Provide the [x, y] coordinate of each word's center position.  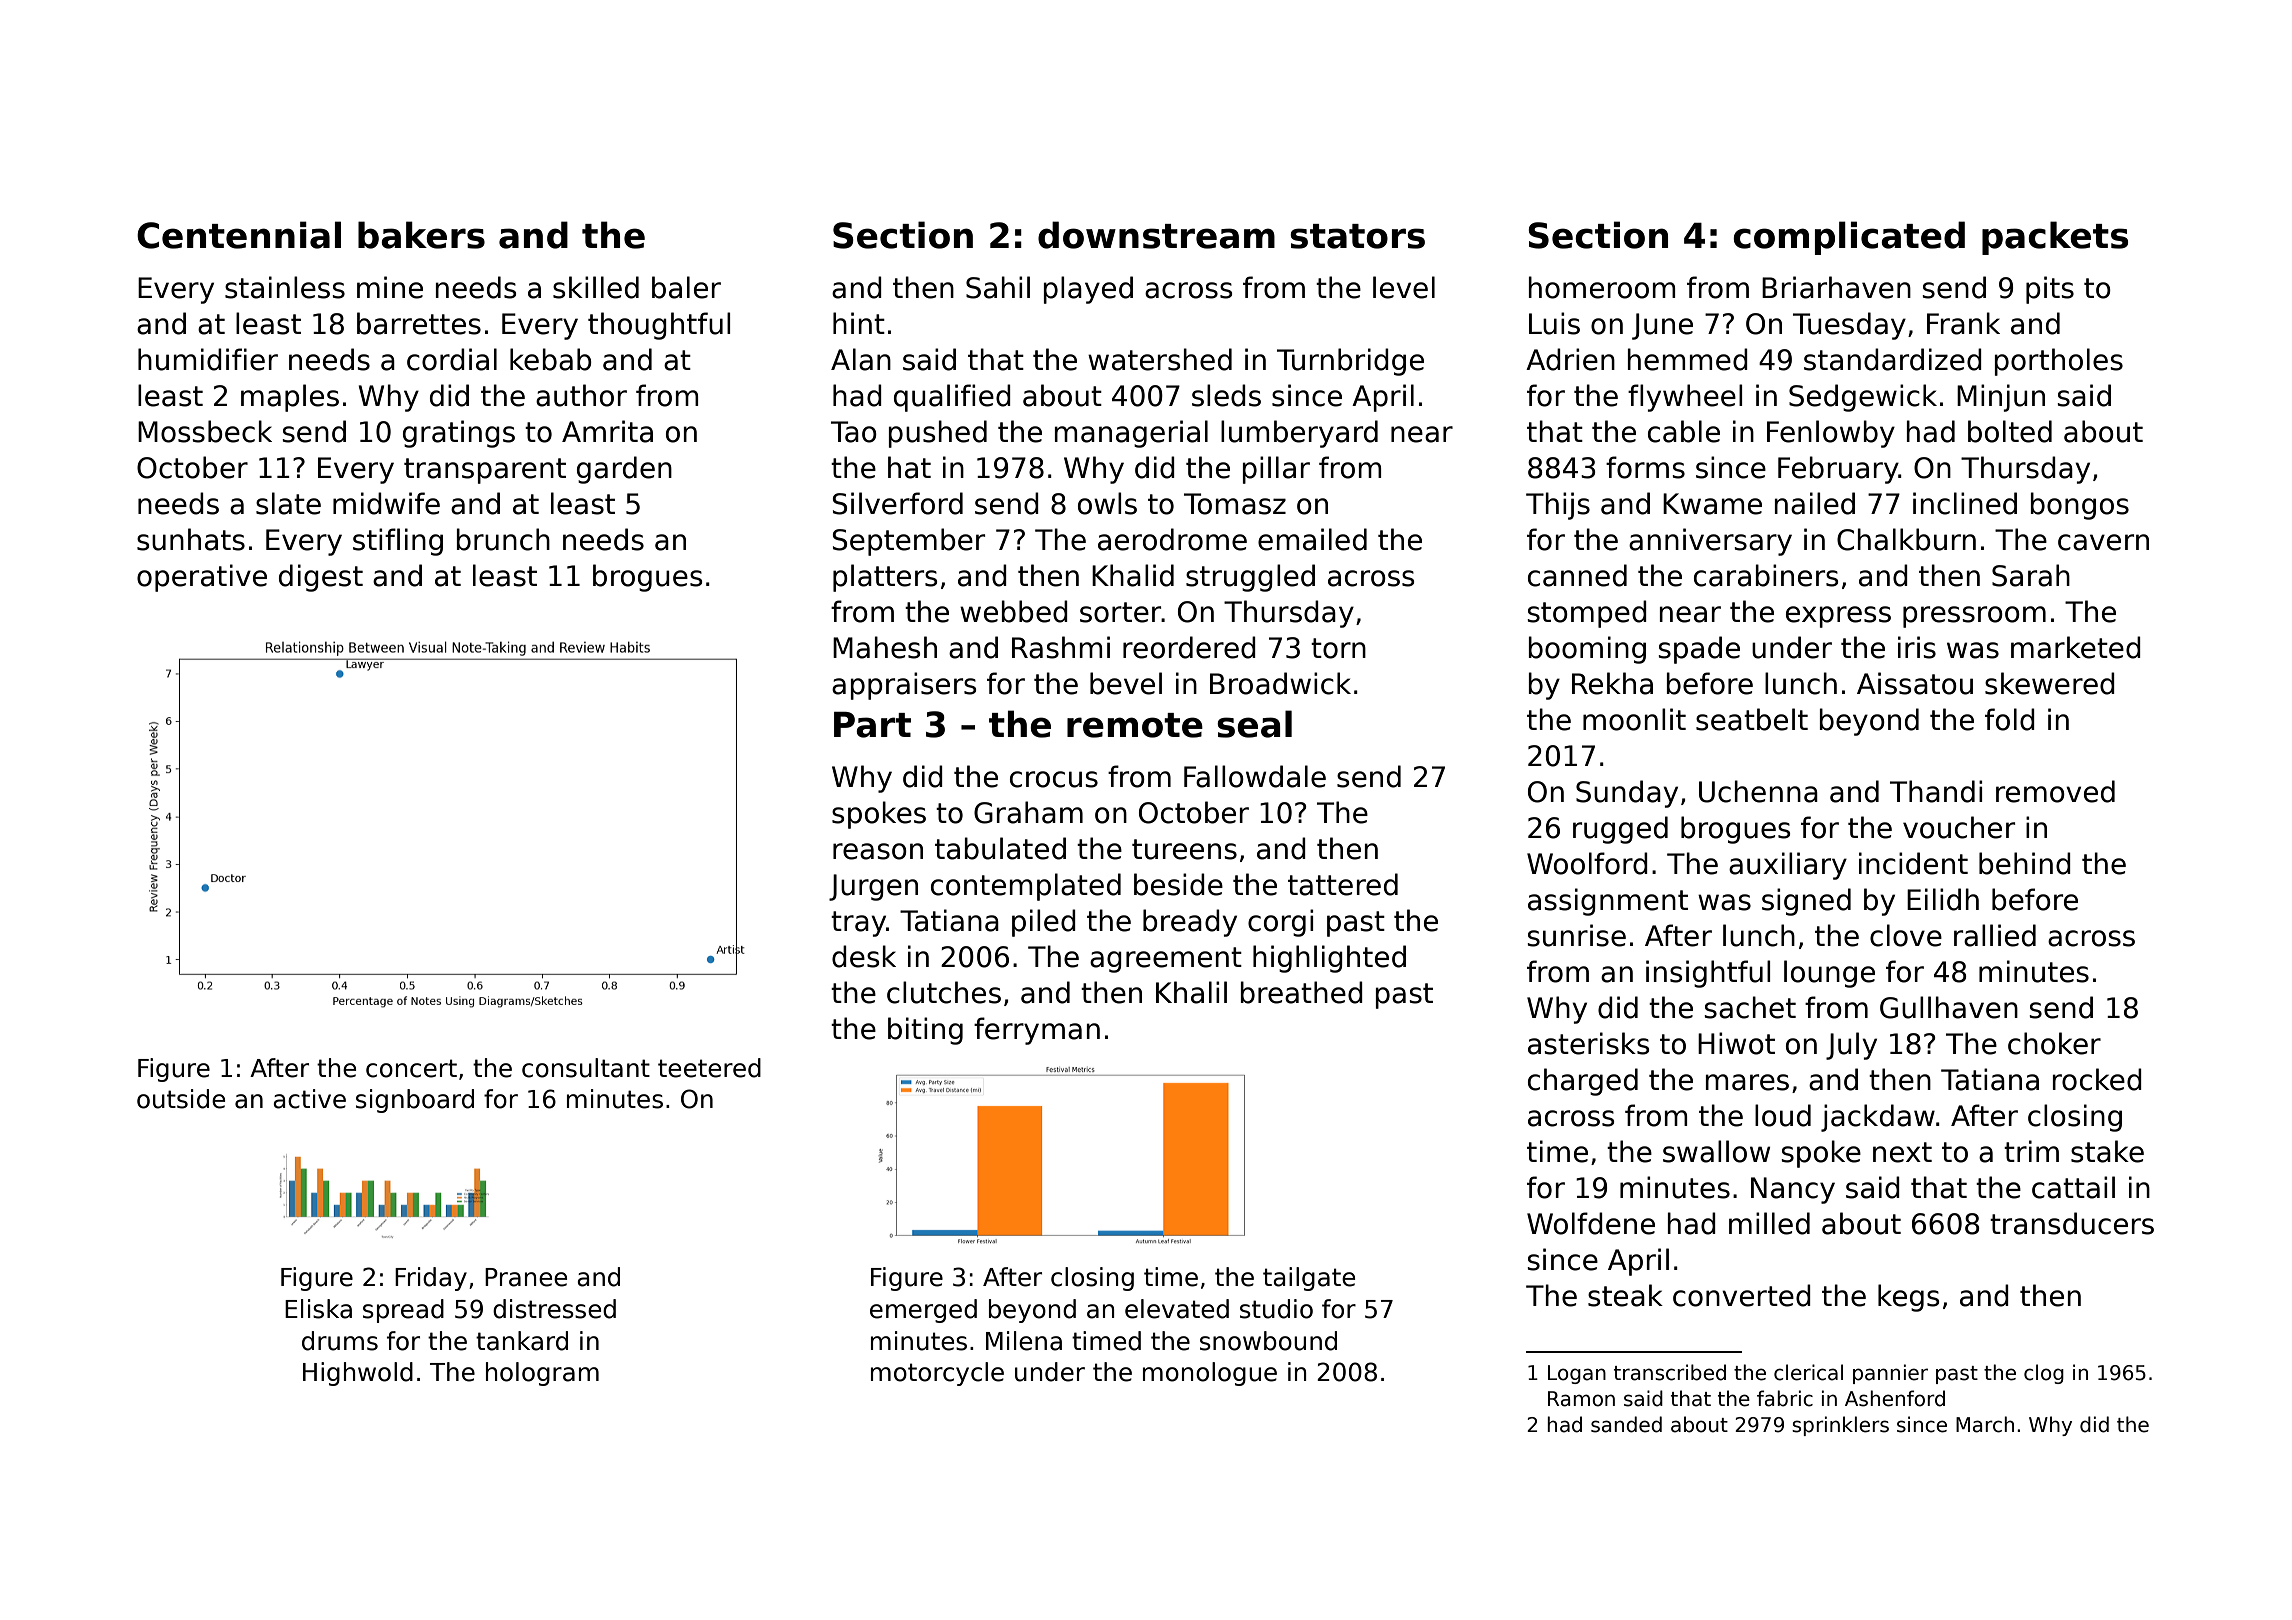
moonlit [1634, 719]
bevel [1126, 683]
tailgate [1309, 1279]
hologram [542, 1374]
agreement [1166, 960]
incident [1913, 863]
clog [2044, 1374]
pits [2050, 290]
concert [411, 1068]
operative [202, 578]
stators [1357, 236]
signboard [415, 1101]
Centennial [239, 235]
